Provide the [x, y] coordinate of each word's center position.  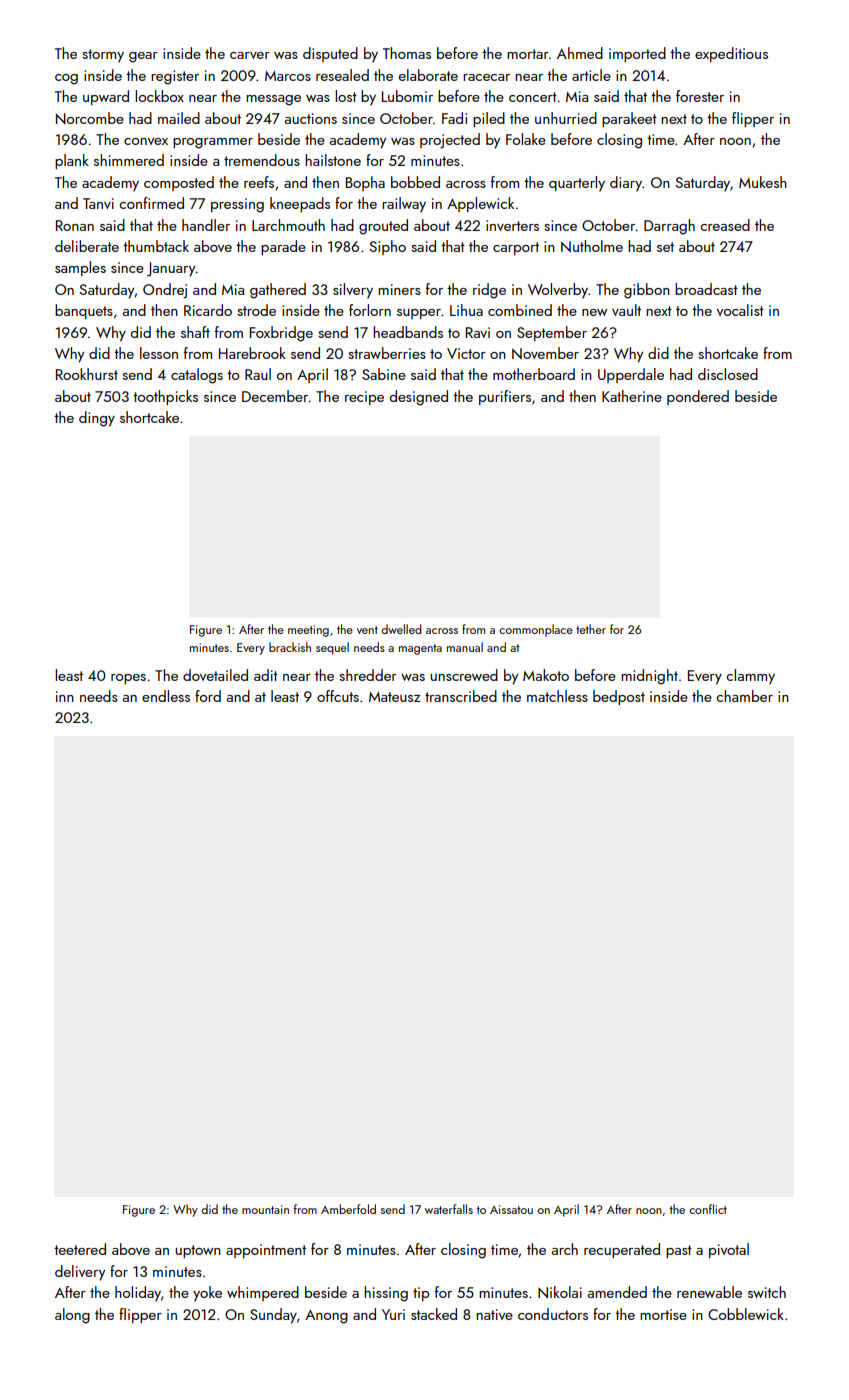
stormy [103, 56]
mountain [265, 1209]
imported [637, 54]
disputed [330, 54]
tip [421, 1294]
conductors [553, 1314]
